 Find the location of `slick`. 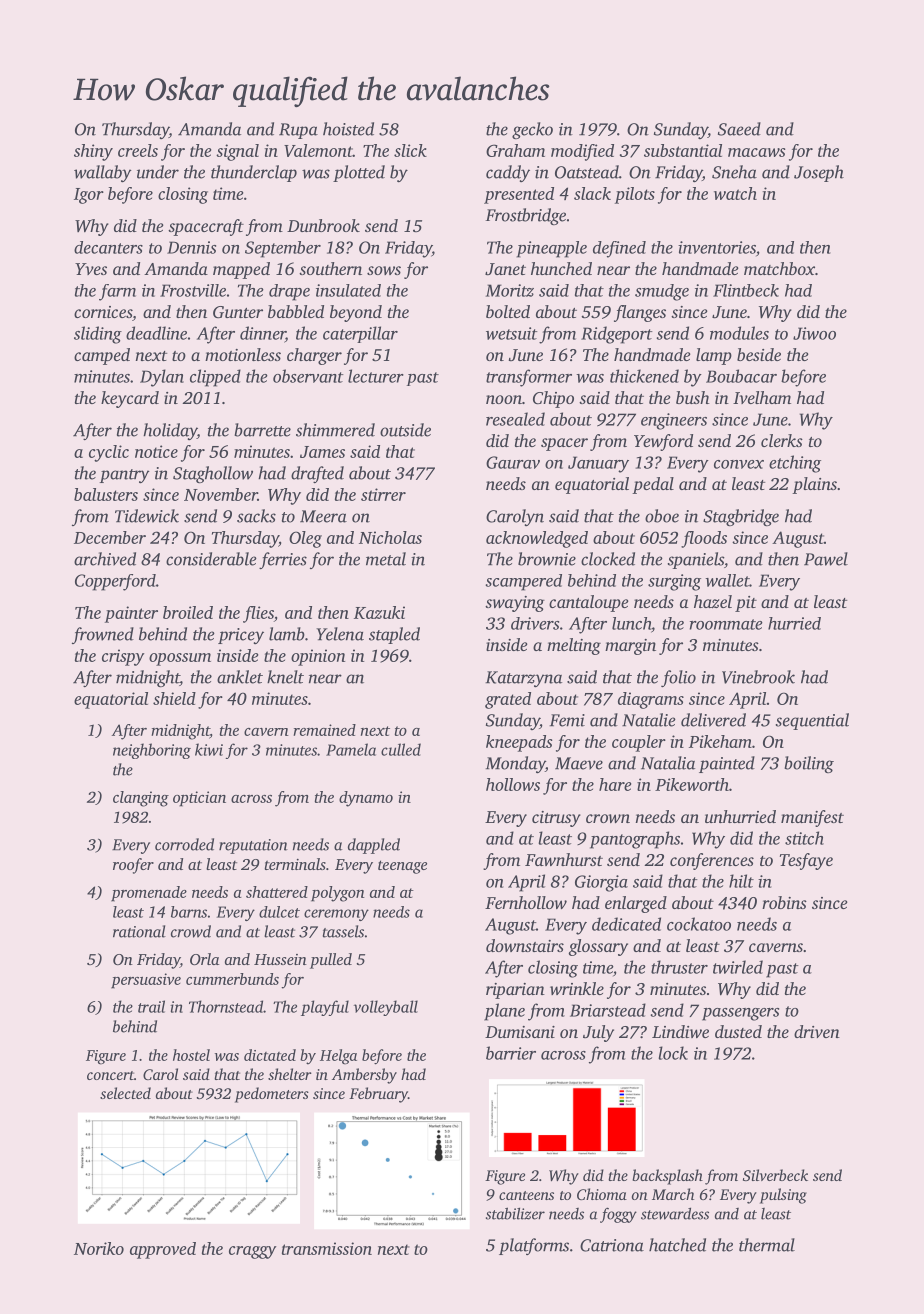

slick is located at coordinates (410, 150).
